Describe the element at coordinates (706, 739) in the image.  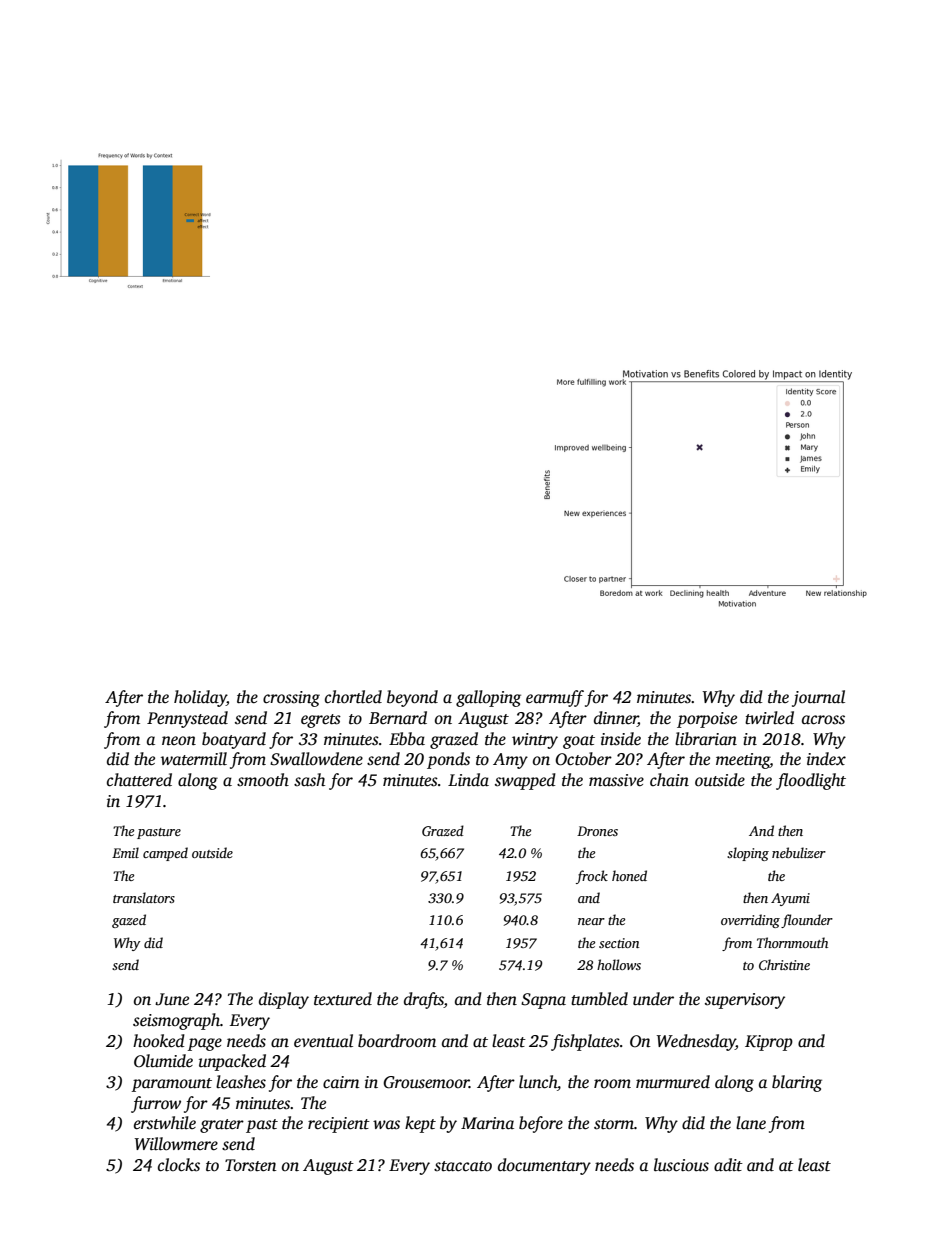
I see `librarian` at that location.
